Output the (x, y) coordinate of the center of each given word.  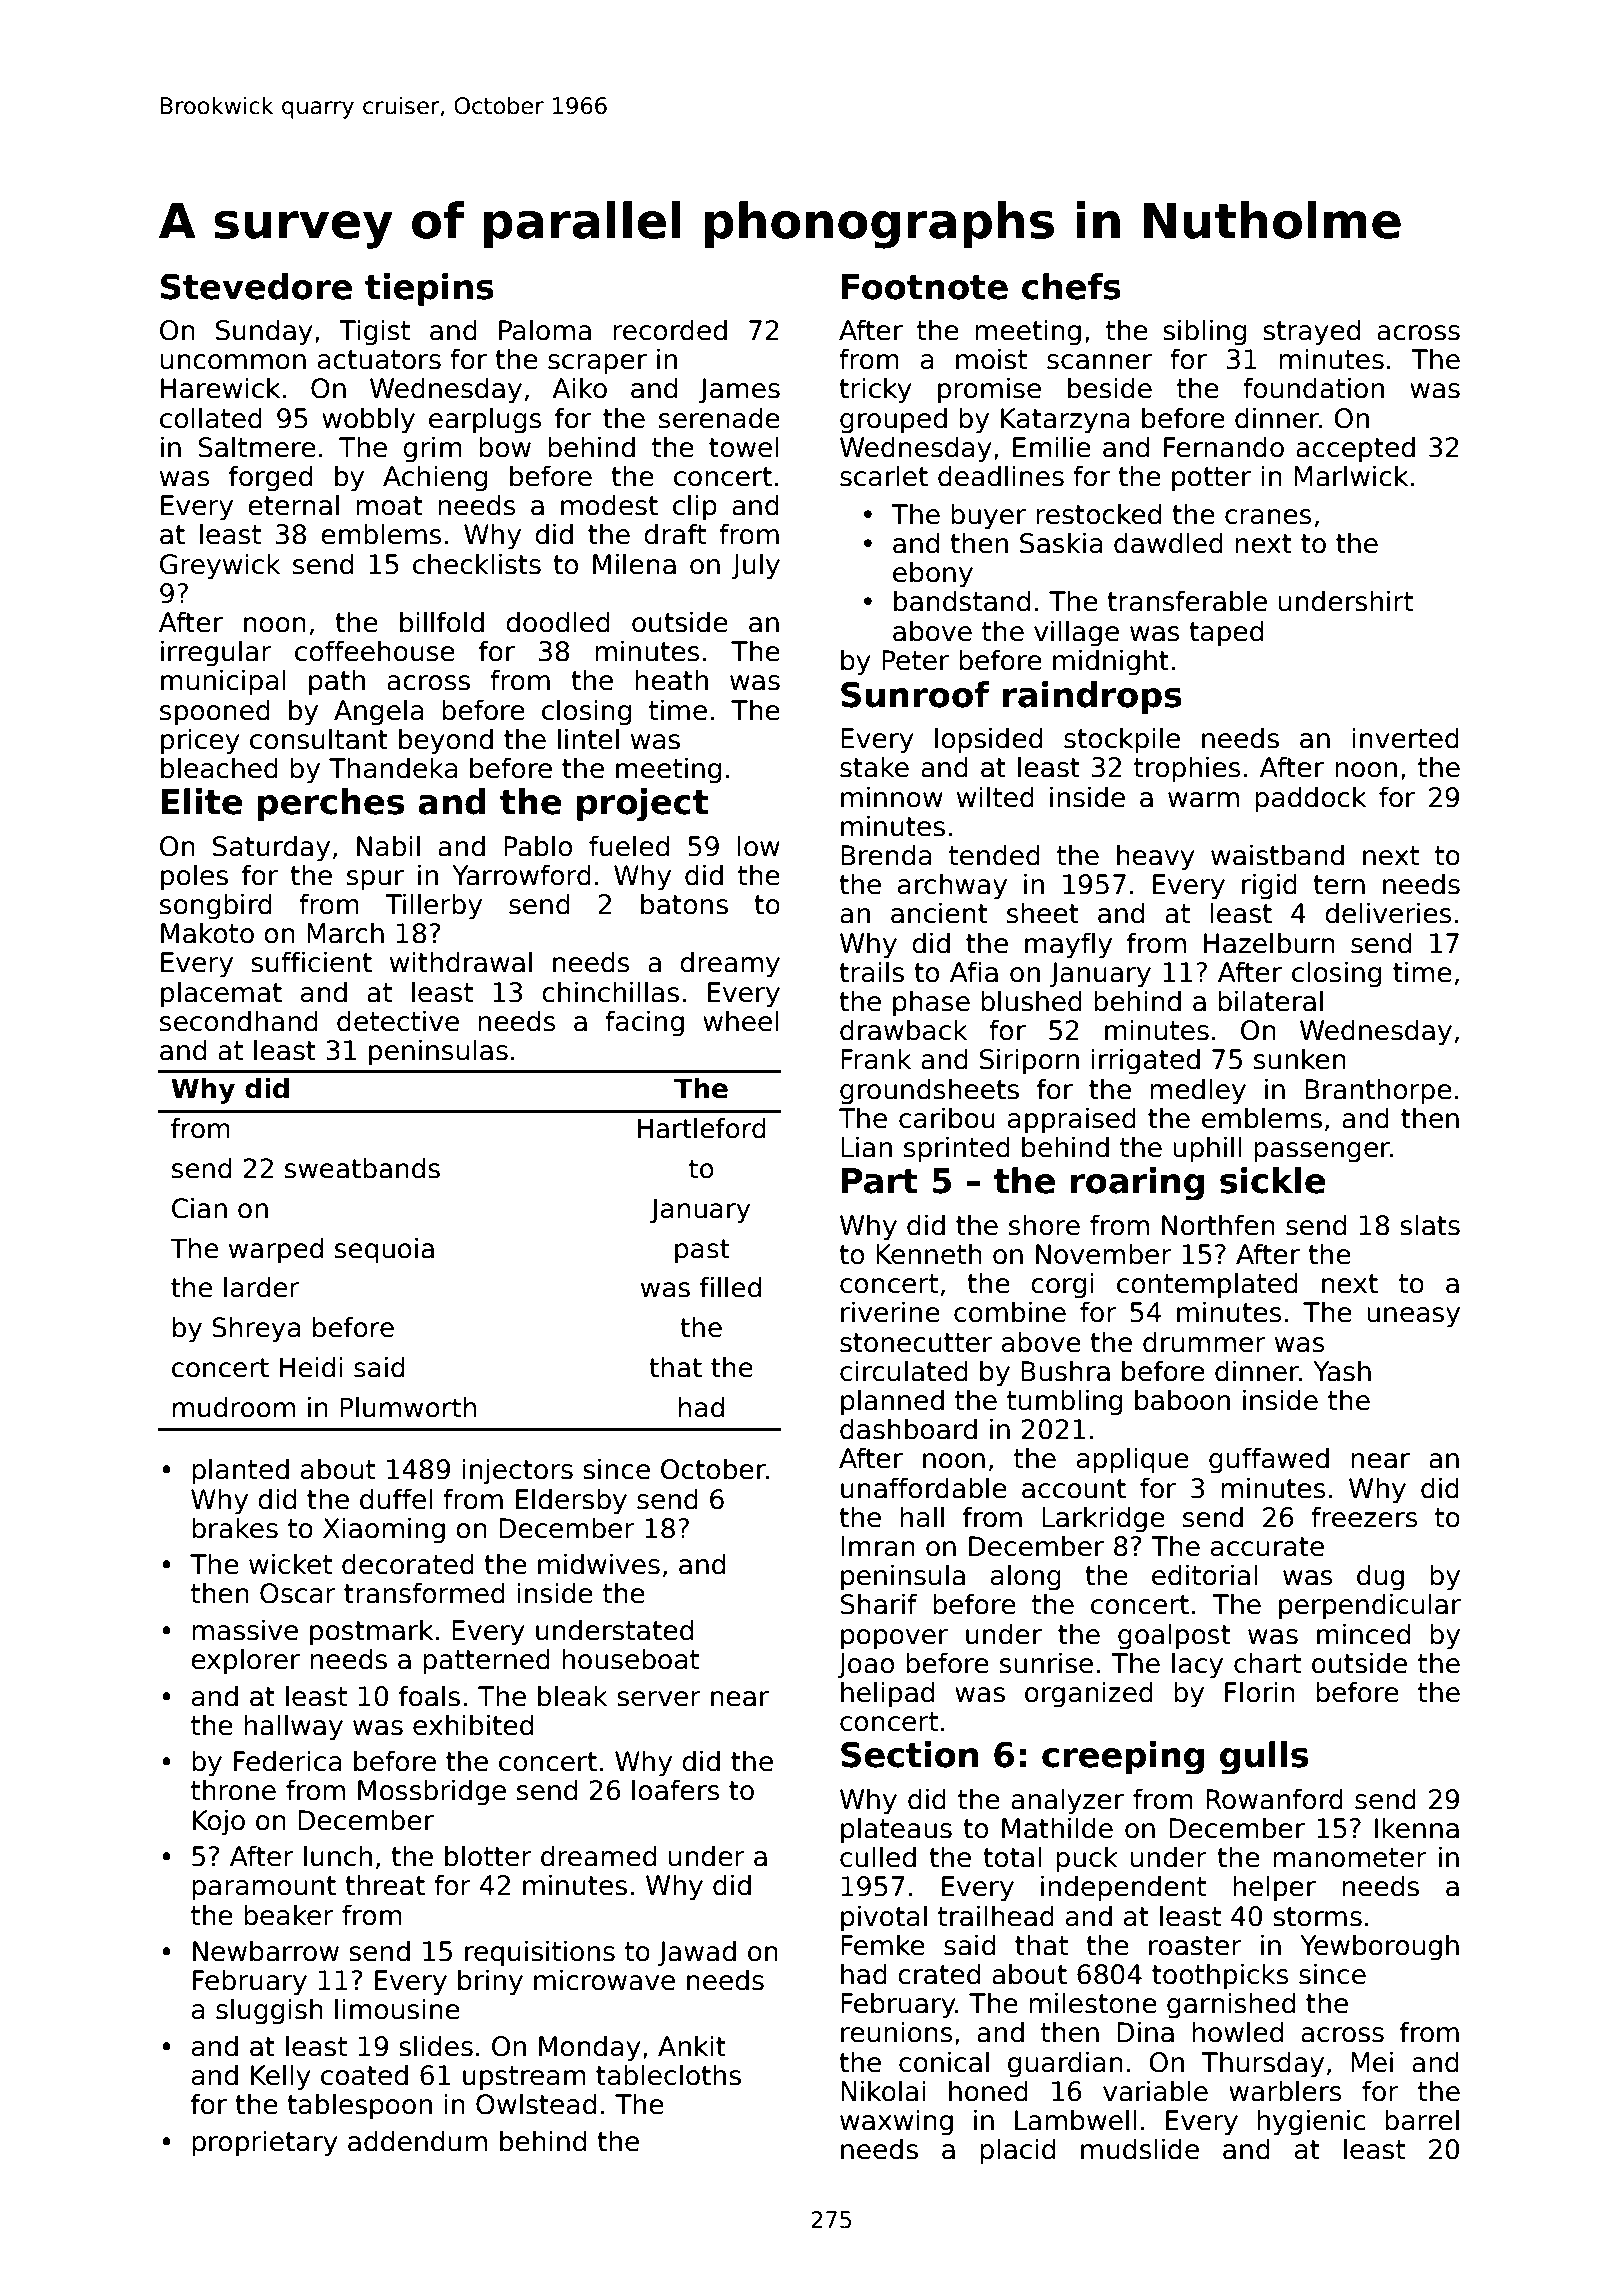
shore (1044, 1225)
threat (385, 1885)
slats (1430, 1225)
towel (744, 447)
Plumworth (408, 1407)
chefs (1071, 286)
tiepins (429, 289)
